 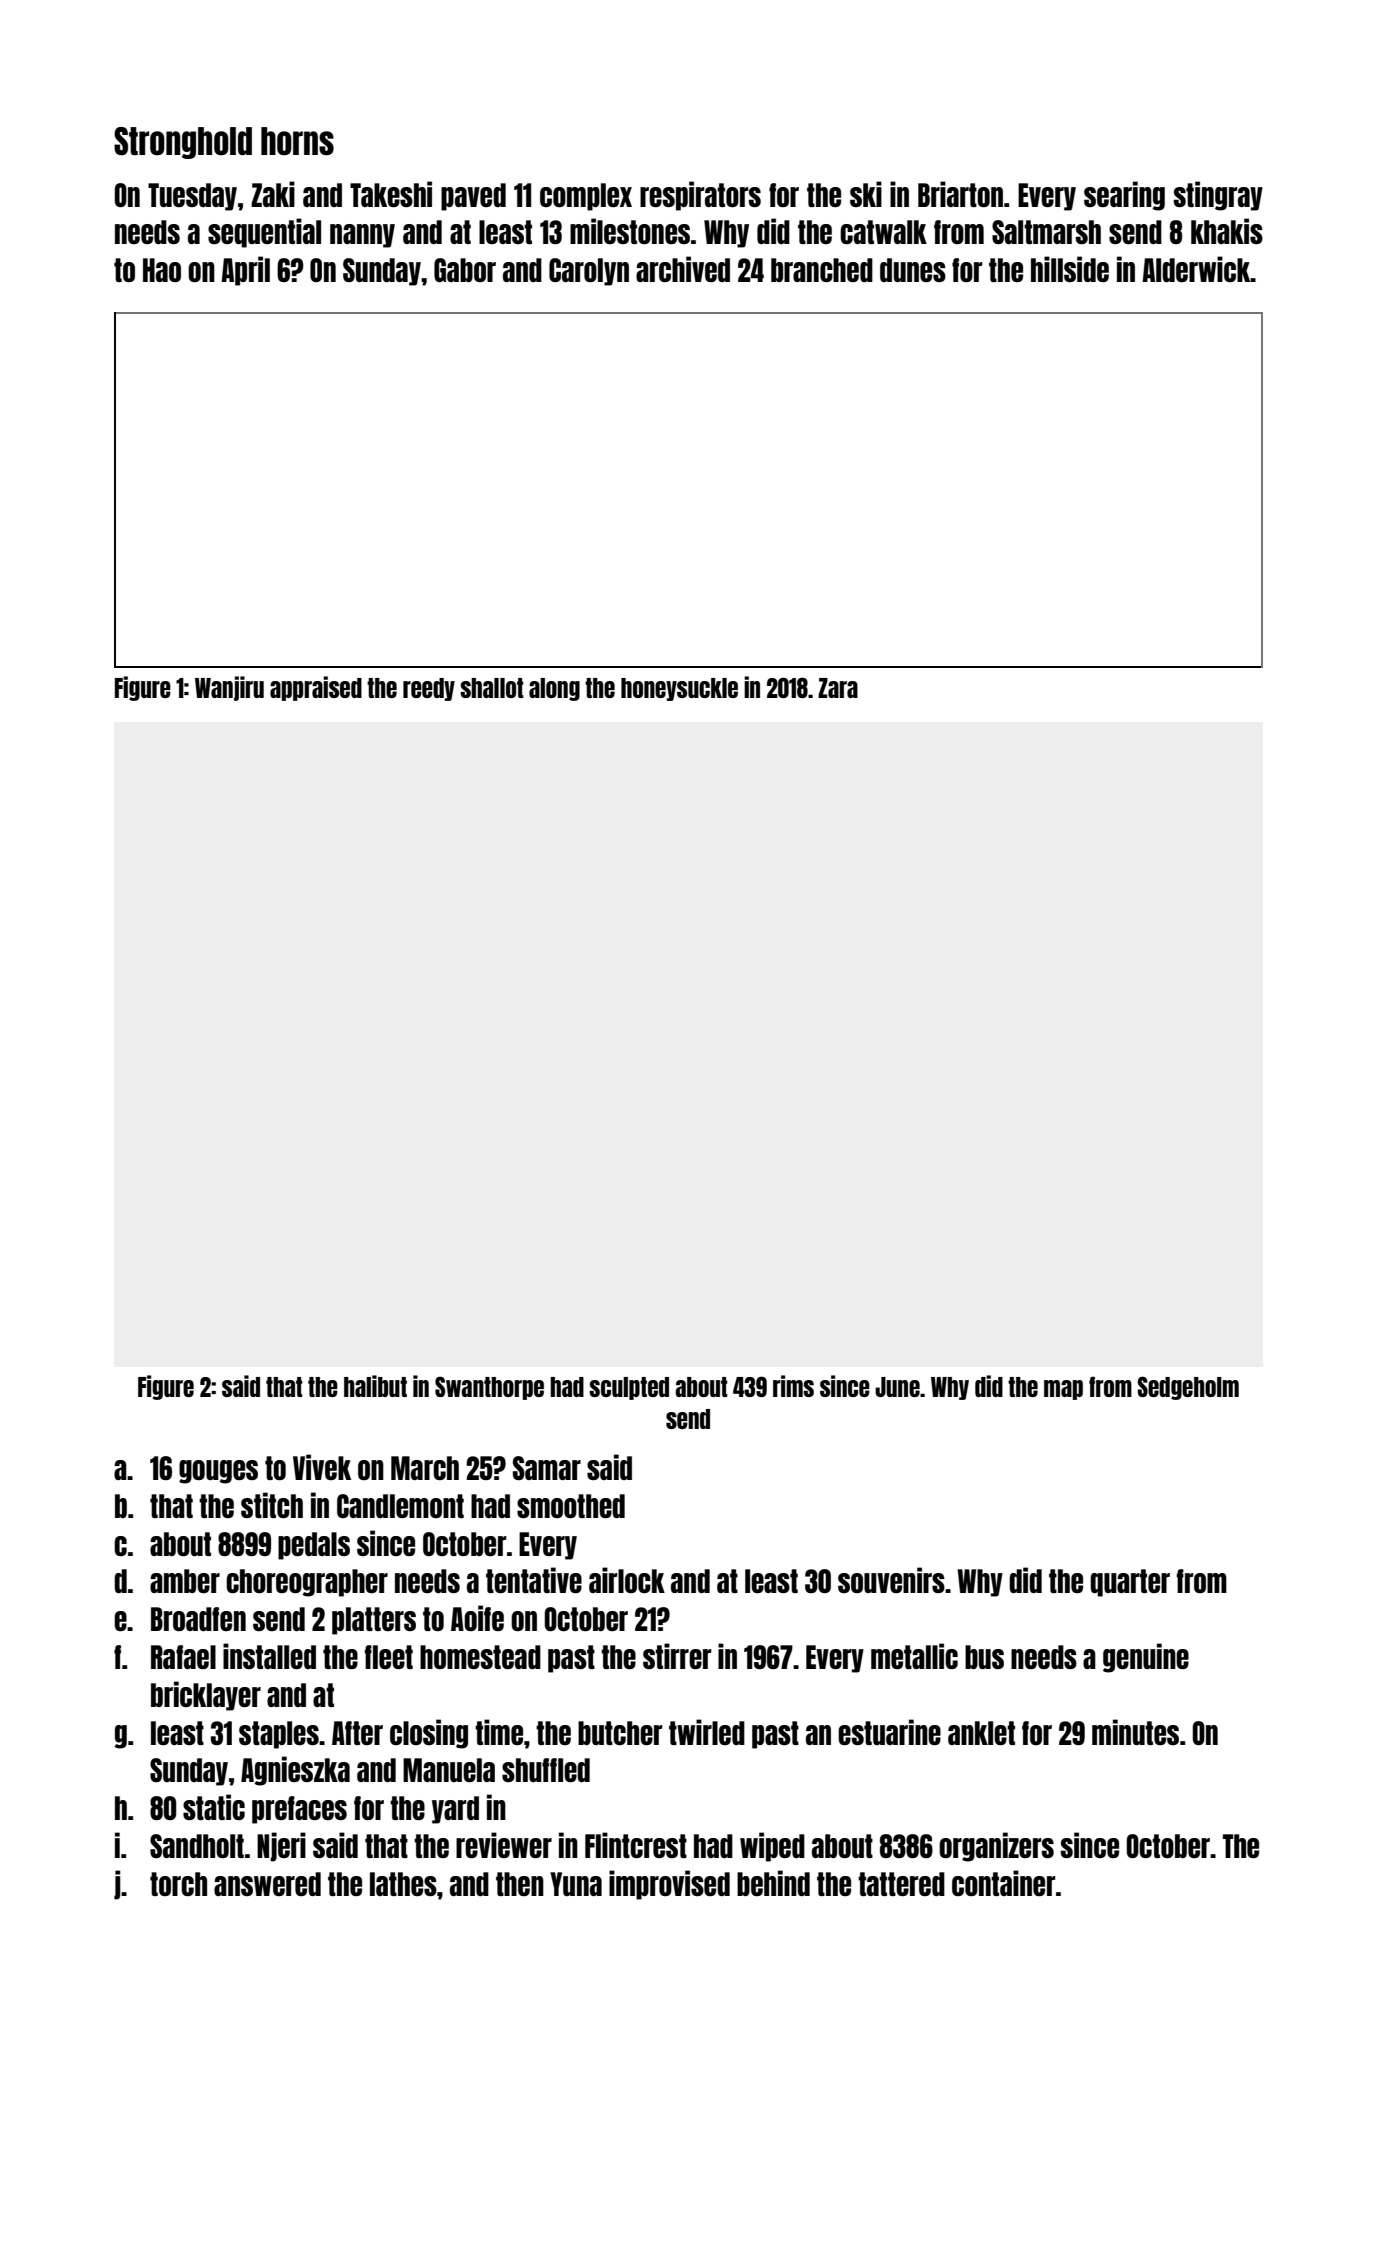 I want to click on April, so click(x=245, y=271).
